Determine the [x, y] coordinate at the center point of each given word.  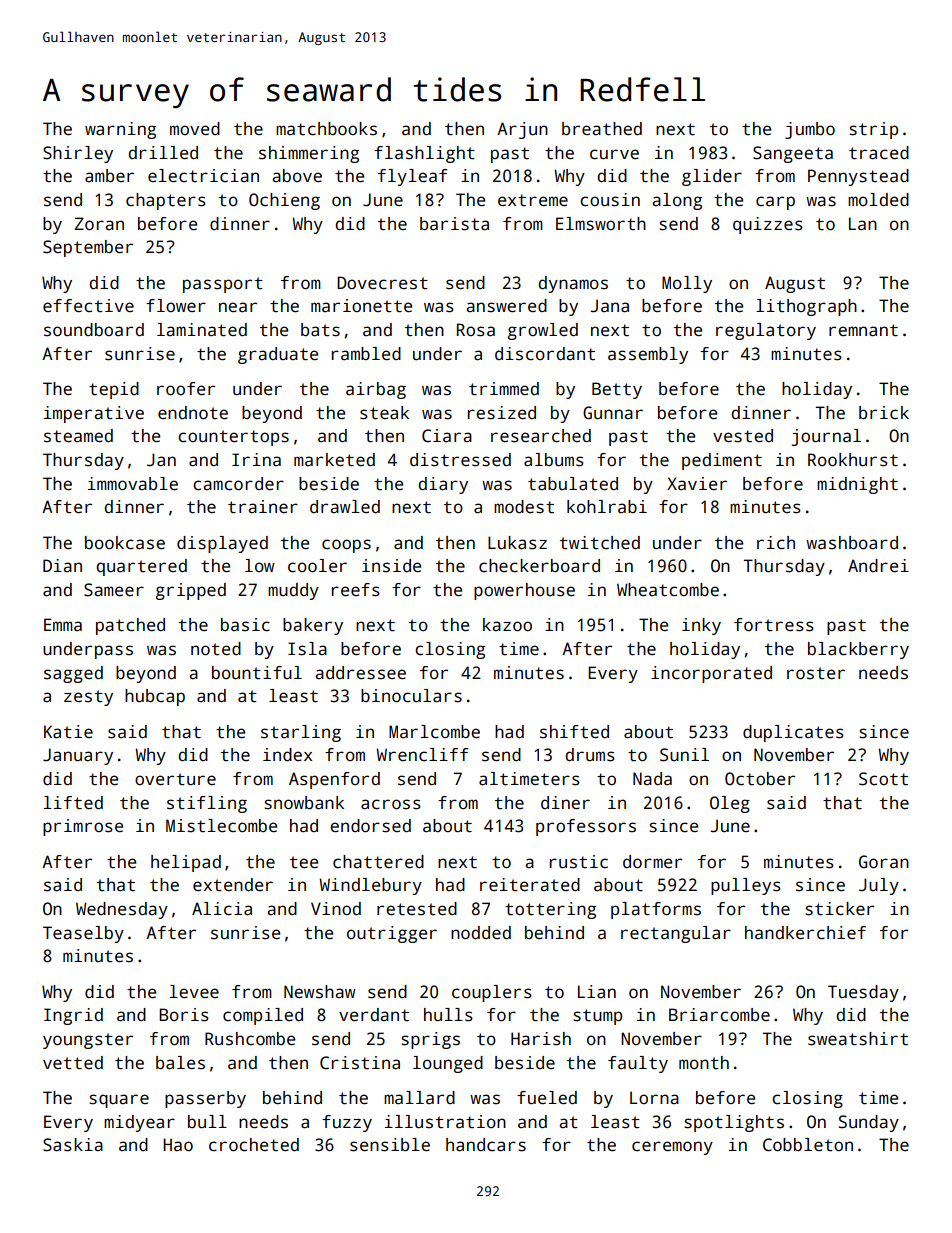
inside [391, 566]
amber [109, 176]
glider [712, 177]
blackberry [858, 650]
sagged [73, 674]
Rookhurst [853, 460]
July [879, 886]
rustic [579, 862]
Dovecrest [382, 283]
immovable [133, 484]
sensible [390, 1145]
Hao [178, 1145]
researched [541, 436]
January [78, 756]
